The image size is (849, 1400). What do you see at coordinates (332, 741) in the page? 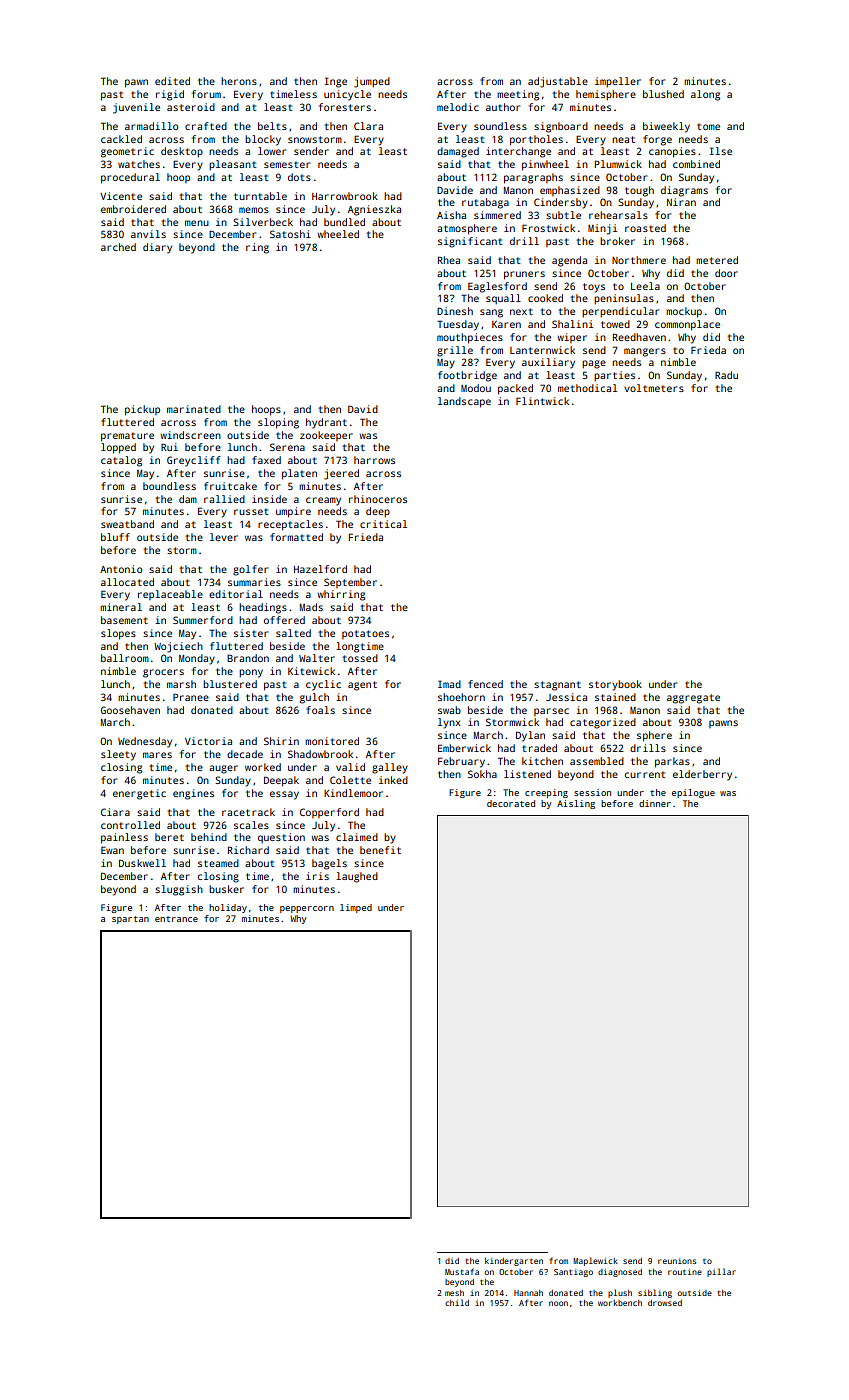
I see `monitored` at bounding box center [332, 741].
